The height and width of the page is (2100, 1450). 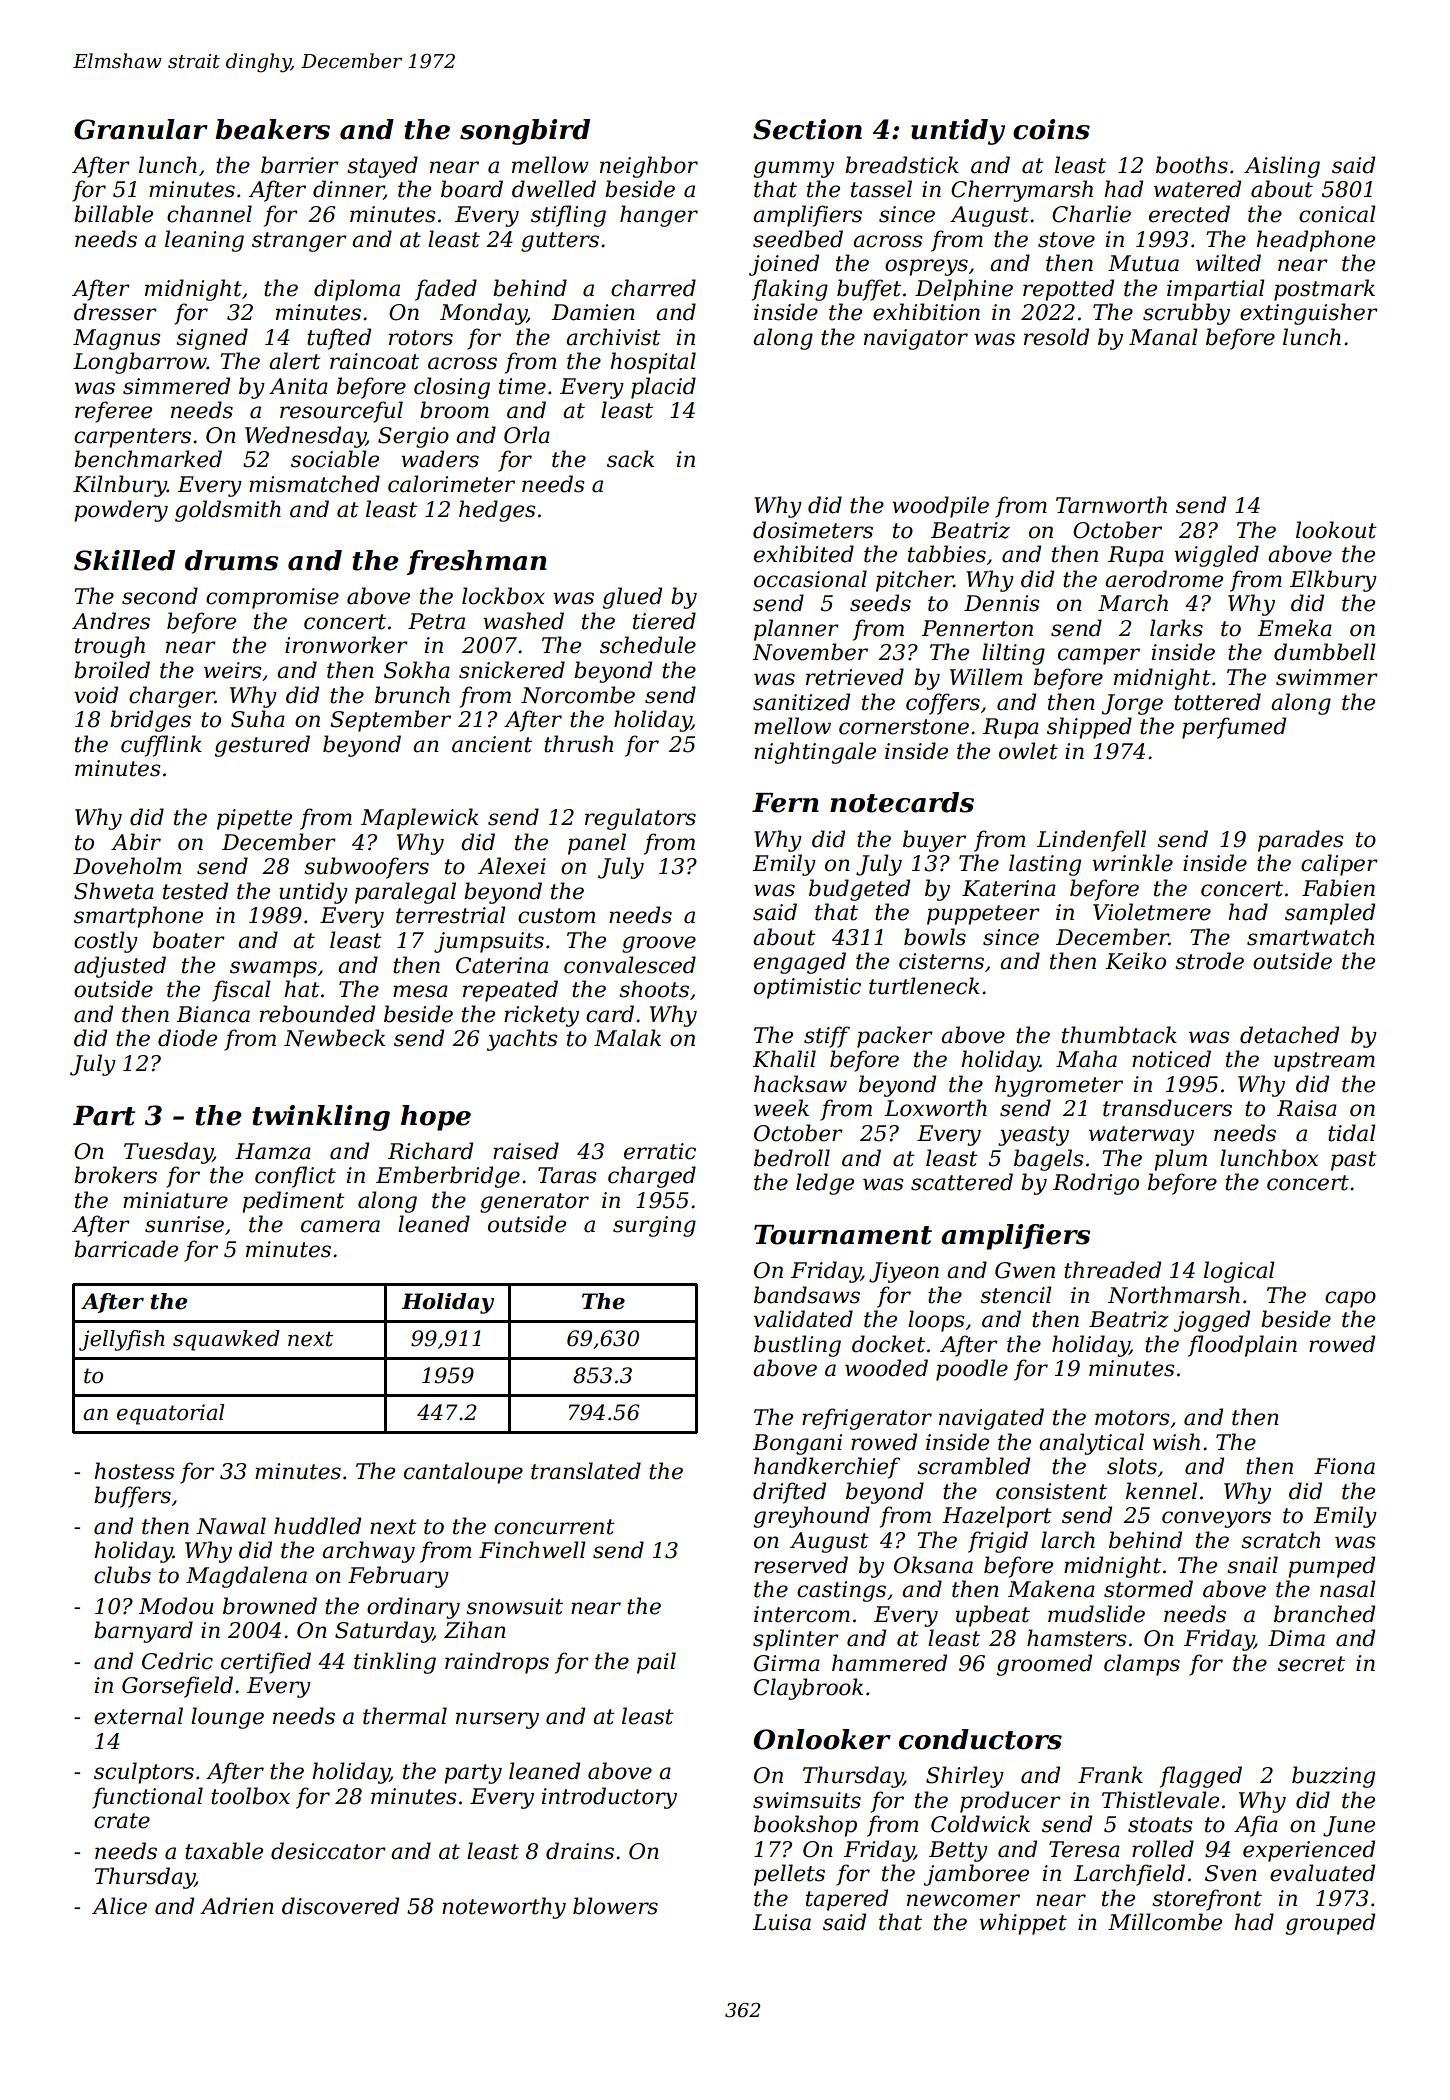 I want to click on songbird, so click(x=525, y=132).
